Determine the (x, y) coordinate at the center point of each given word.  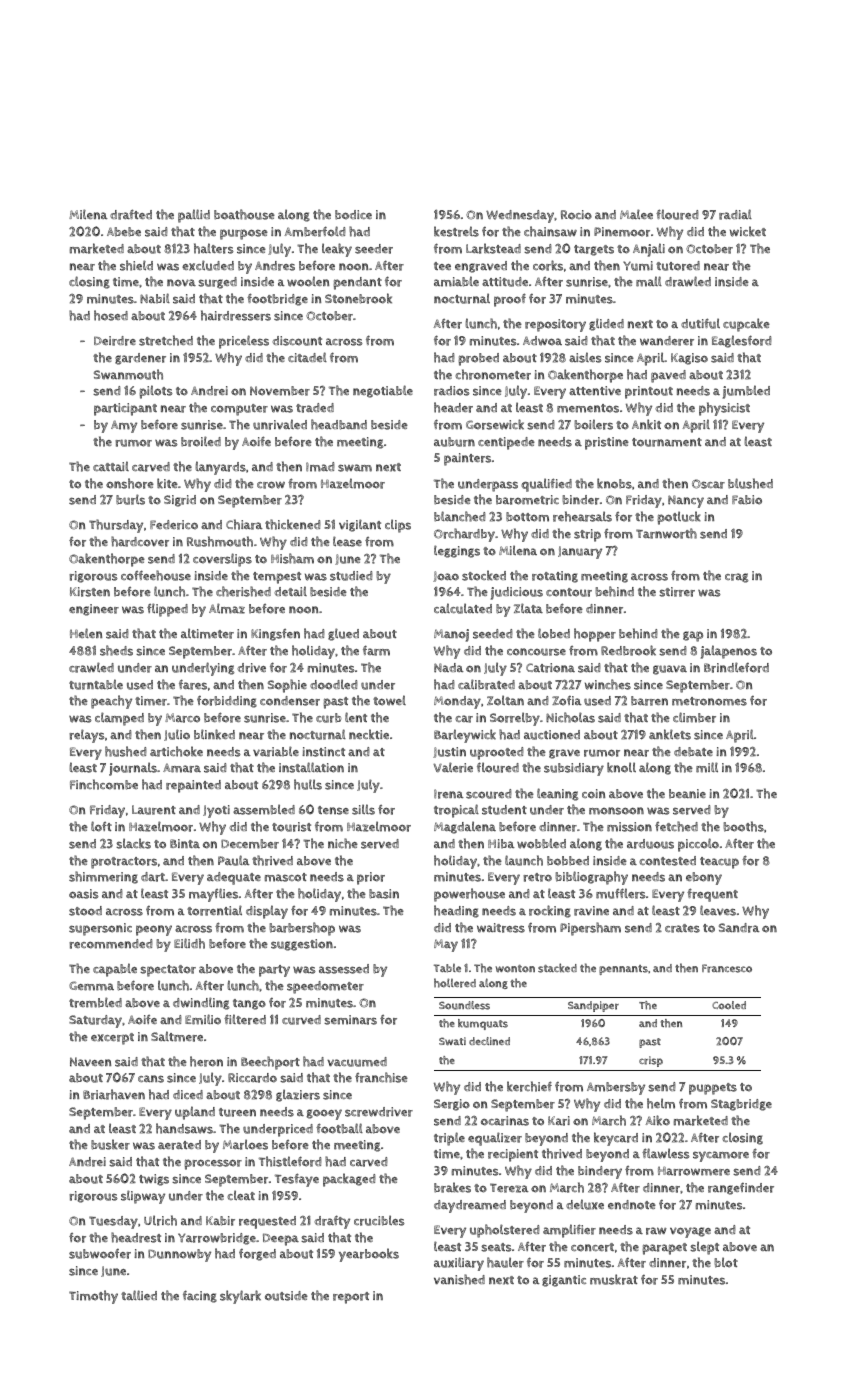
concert (592, 1247)
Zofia (567, 701)
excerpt (112, 1039)
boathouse (244, 214)
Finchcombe (104, 784)
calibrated (486, 684)
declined (489, 1041)
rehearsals (582, 516)
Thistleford (290, 1161)
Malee (636, 214)
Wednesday (520, 216)
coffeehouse (156, 575)
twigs (154, 1180)
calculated (463, 608)
